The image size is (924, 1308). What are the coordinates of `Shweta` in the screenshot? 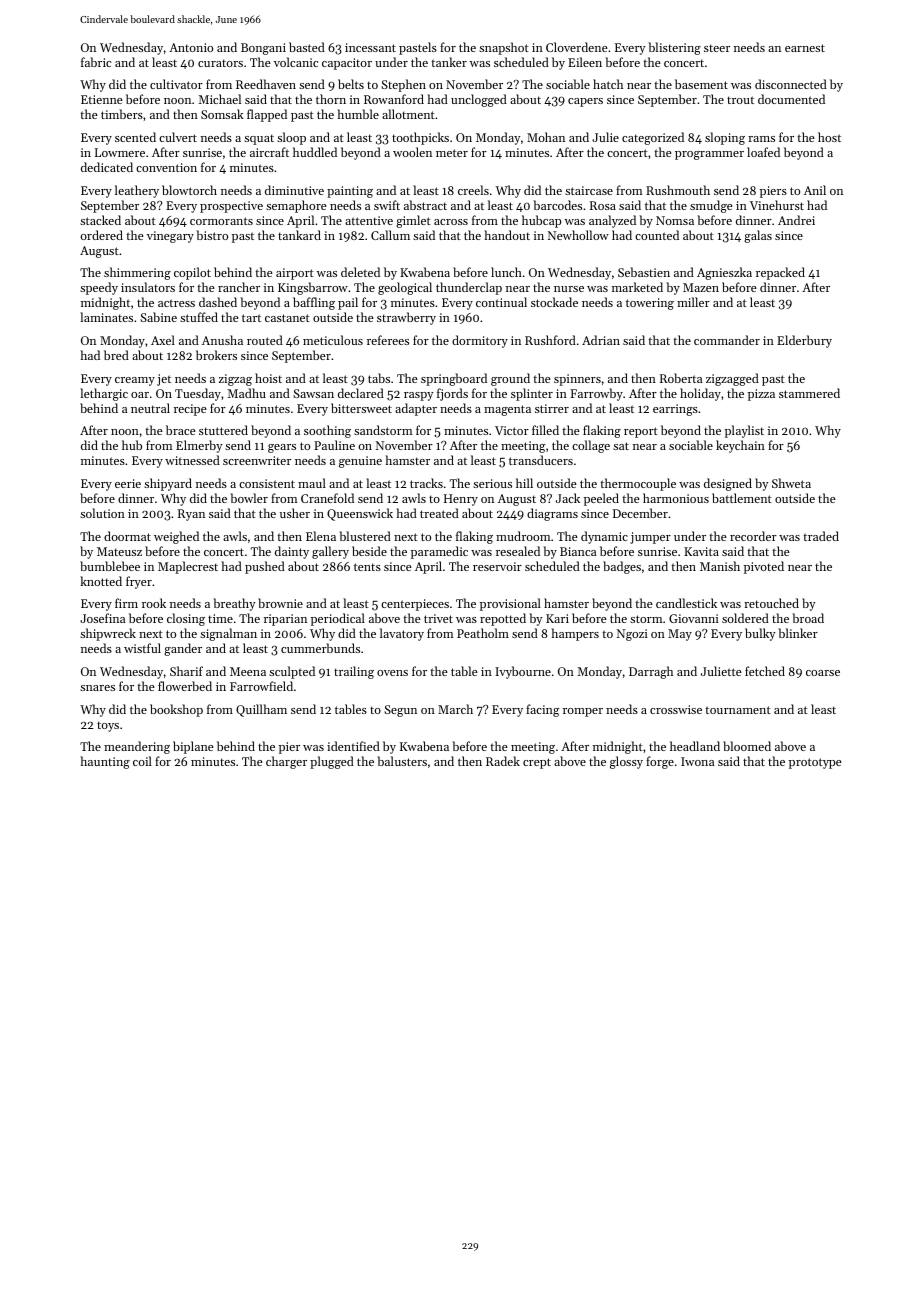 It's located at (791, 483).
